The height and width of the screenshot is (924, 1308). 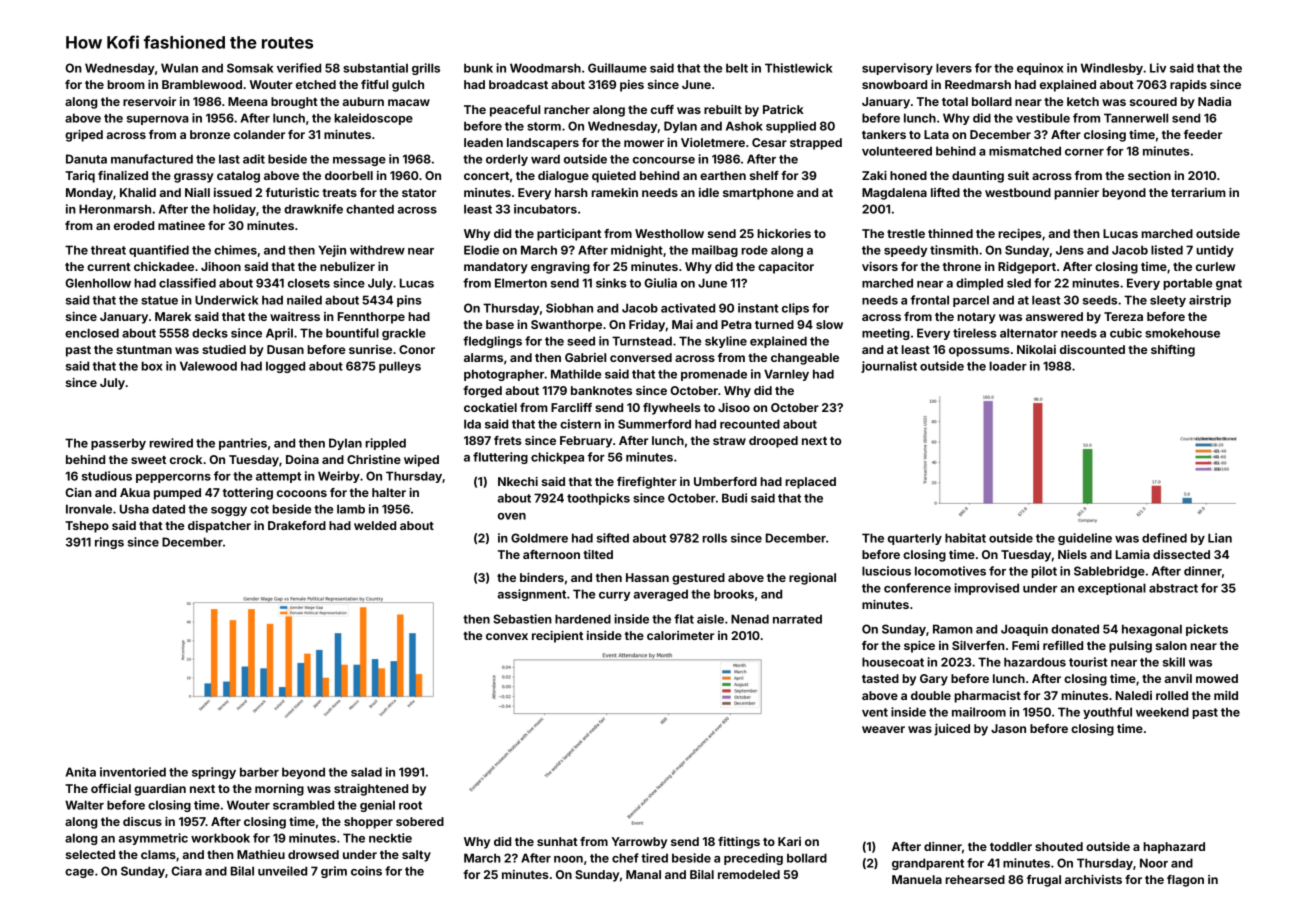 I want to click on flagon, so click(x=1185, y=881).
